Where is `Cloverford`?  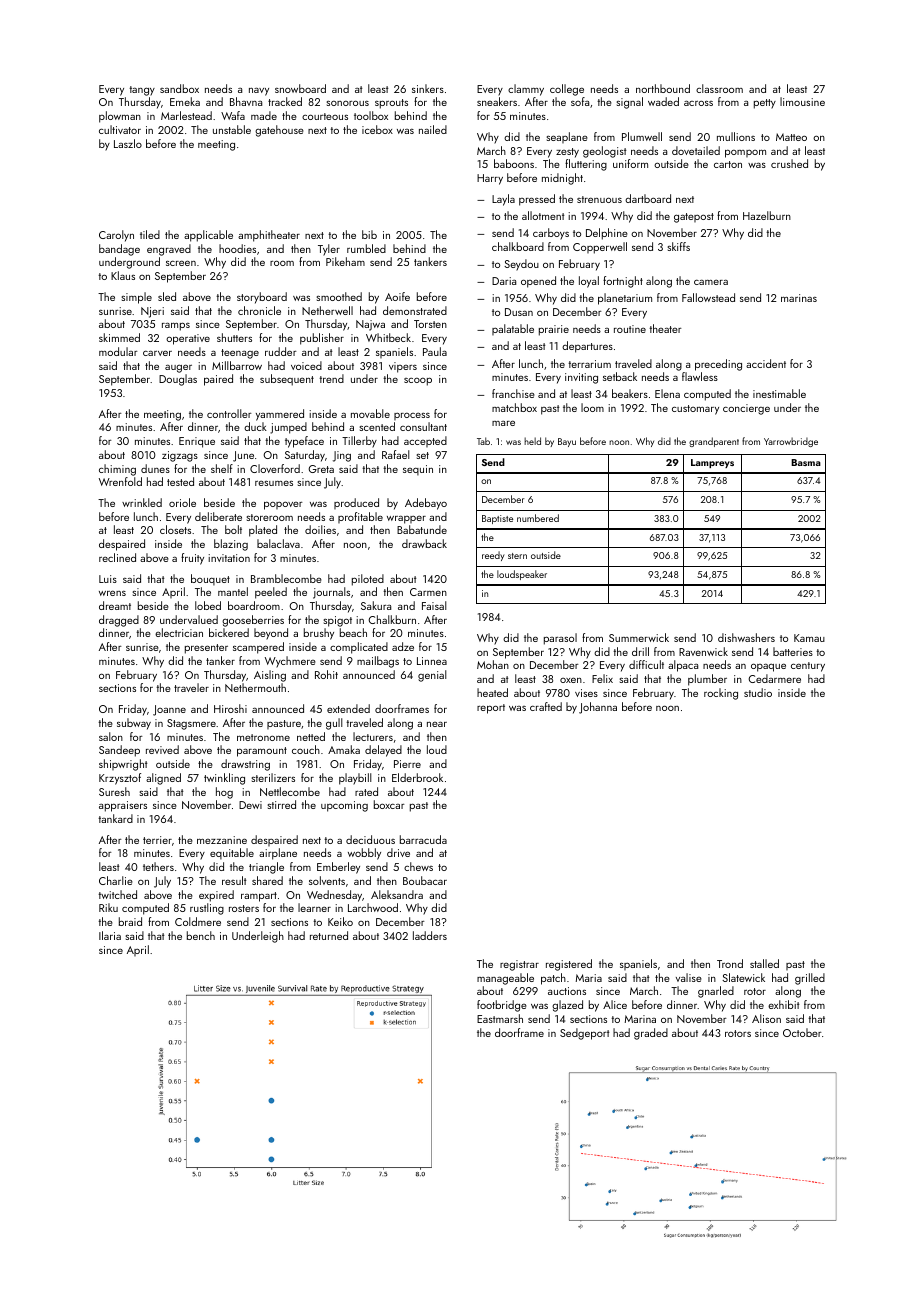 Cloverford is located at coordinates (275, 468).
